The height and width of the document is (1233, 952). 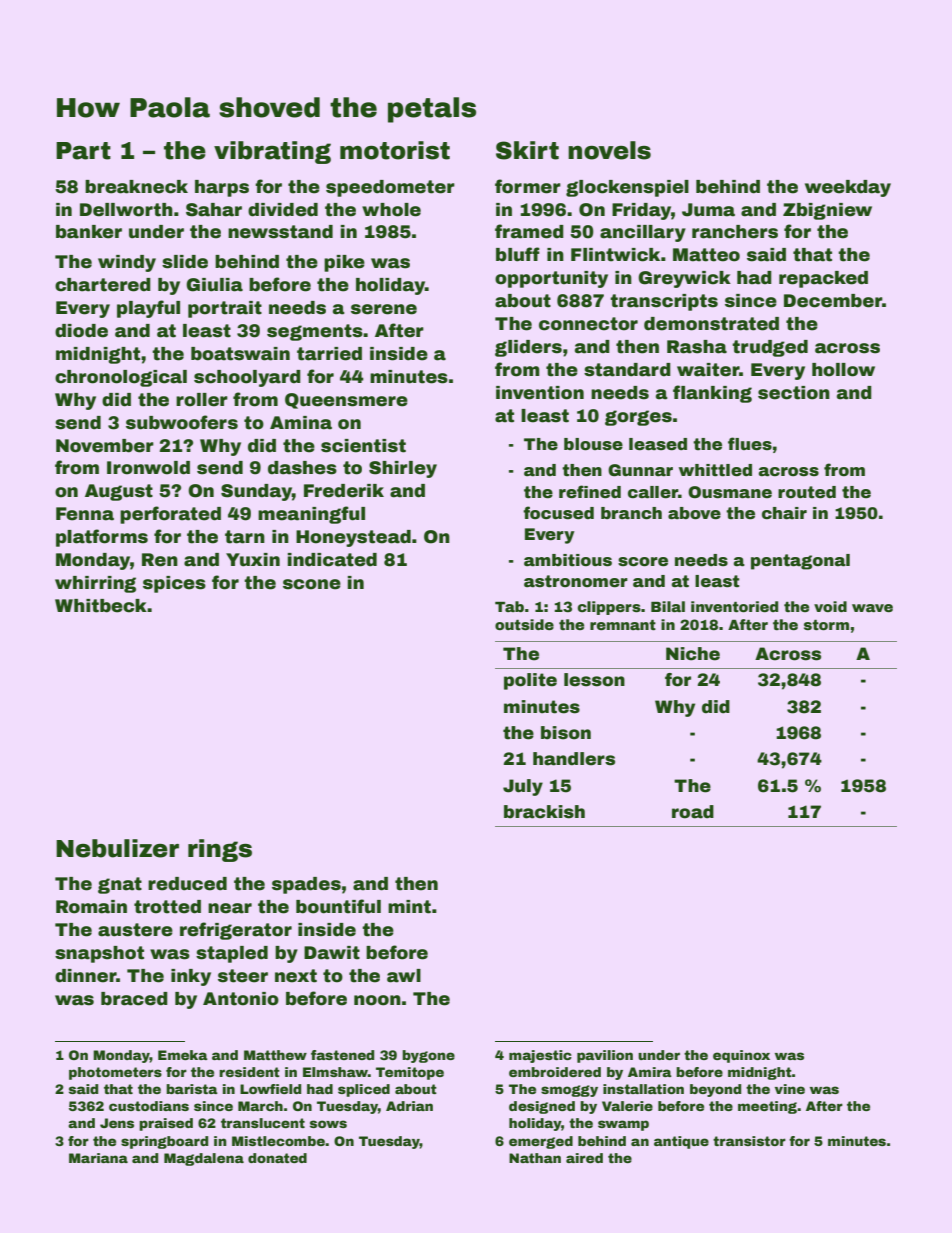 What do you see at coordinates (270, 1089) in the document?
I see `Lowfield` at bounding box center [270, 1089].
